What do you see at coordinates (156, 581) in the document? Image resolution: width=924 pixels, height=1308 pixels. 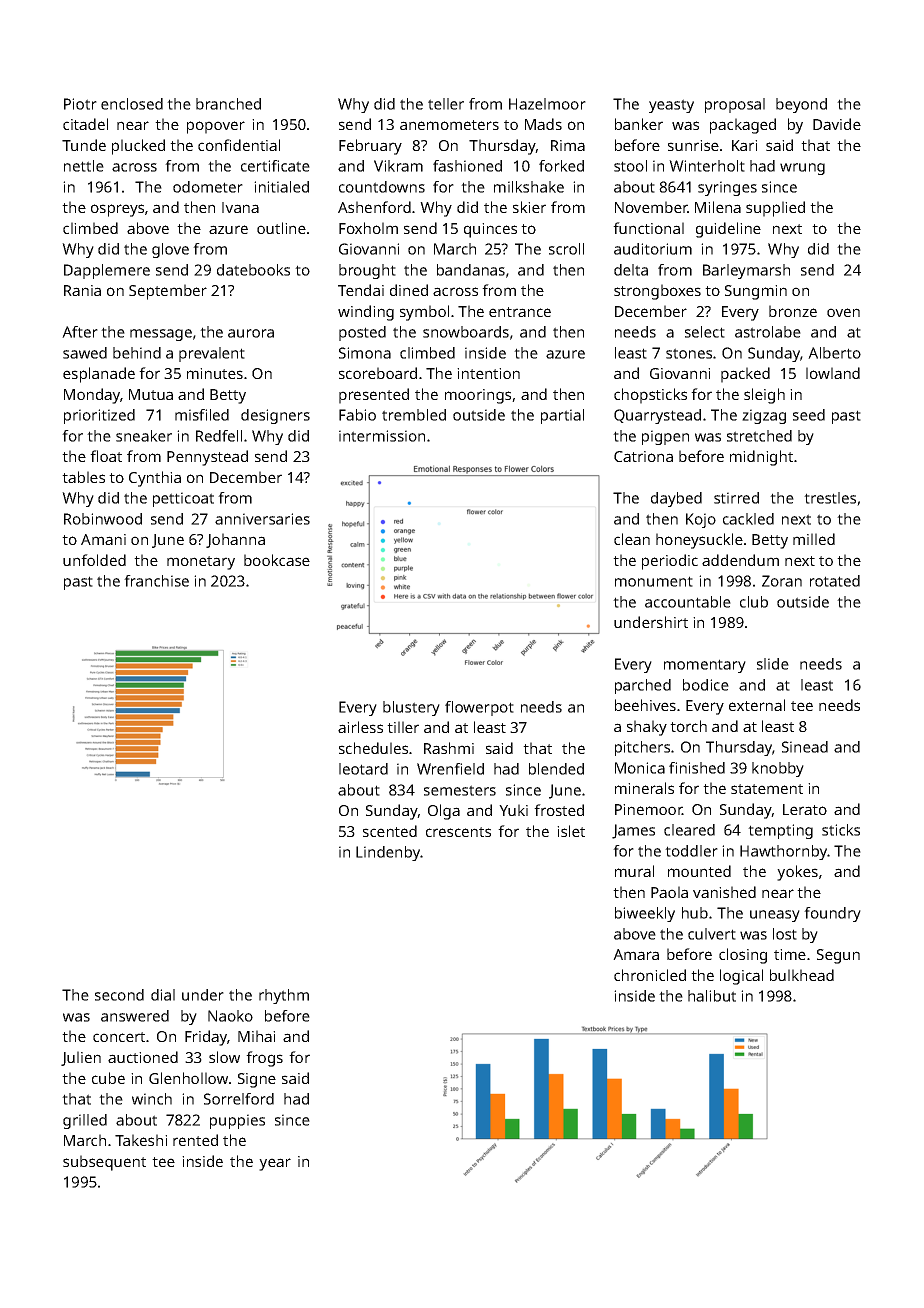 I see `franchise` at bounding box center [156, 581].
